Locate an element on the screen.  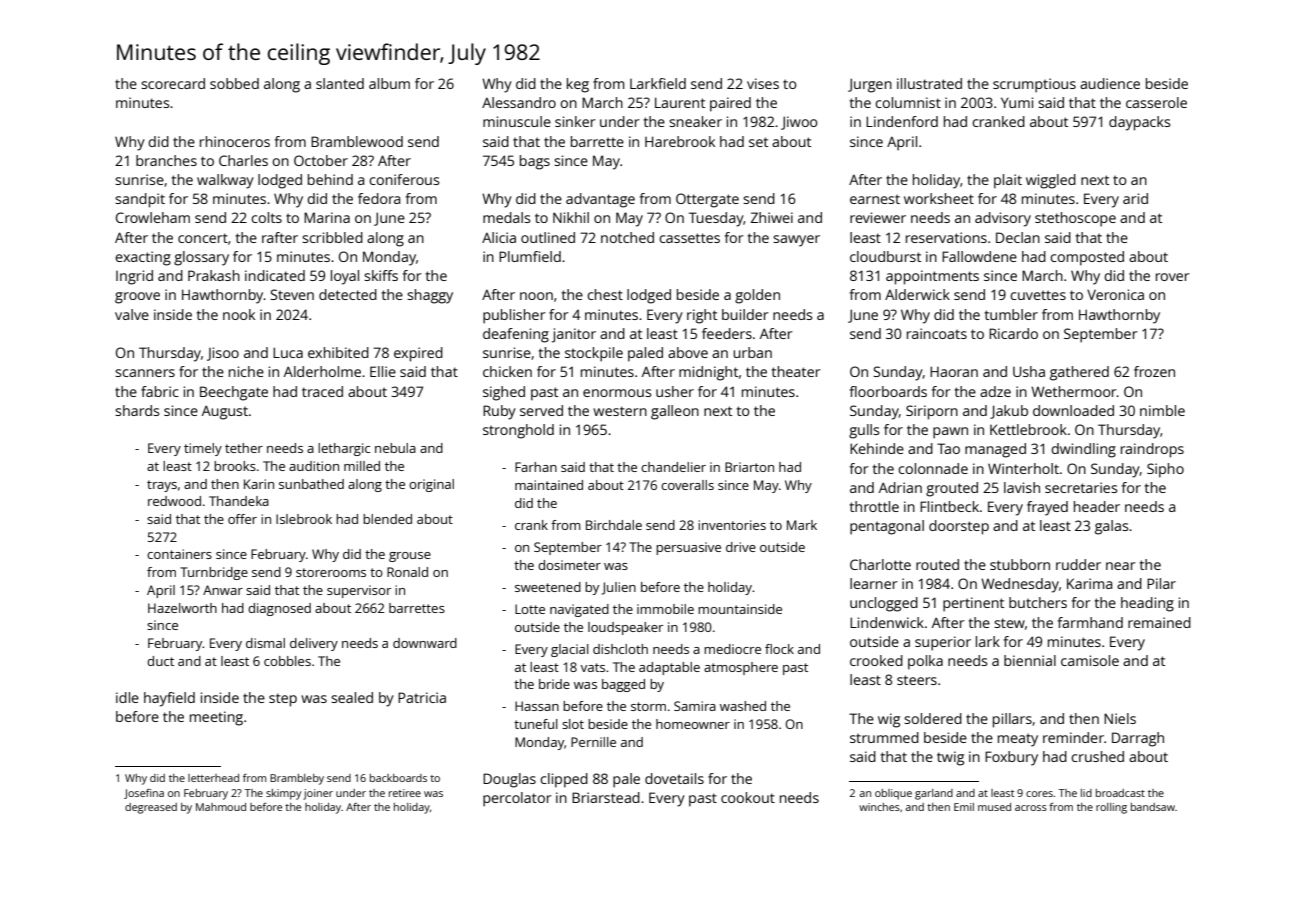
columnist is located at coordinates (908, 102).
